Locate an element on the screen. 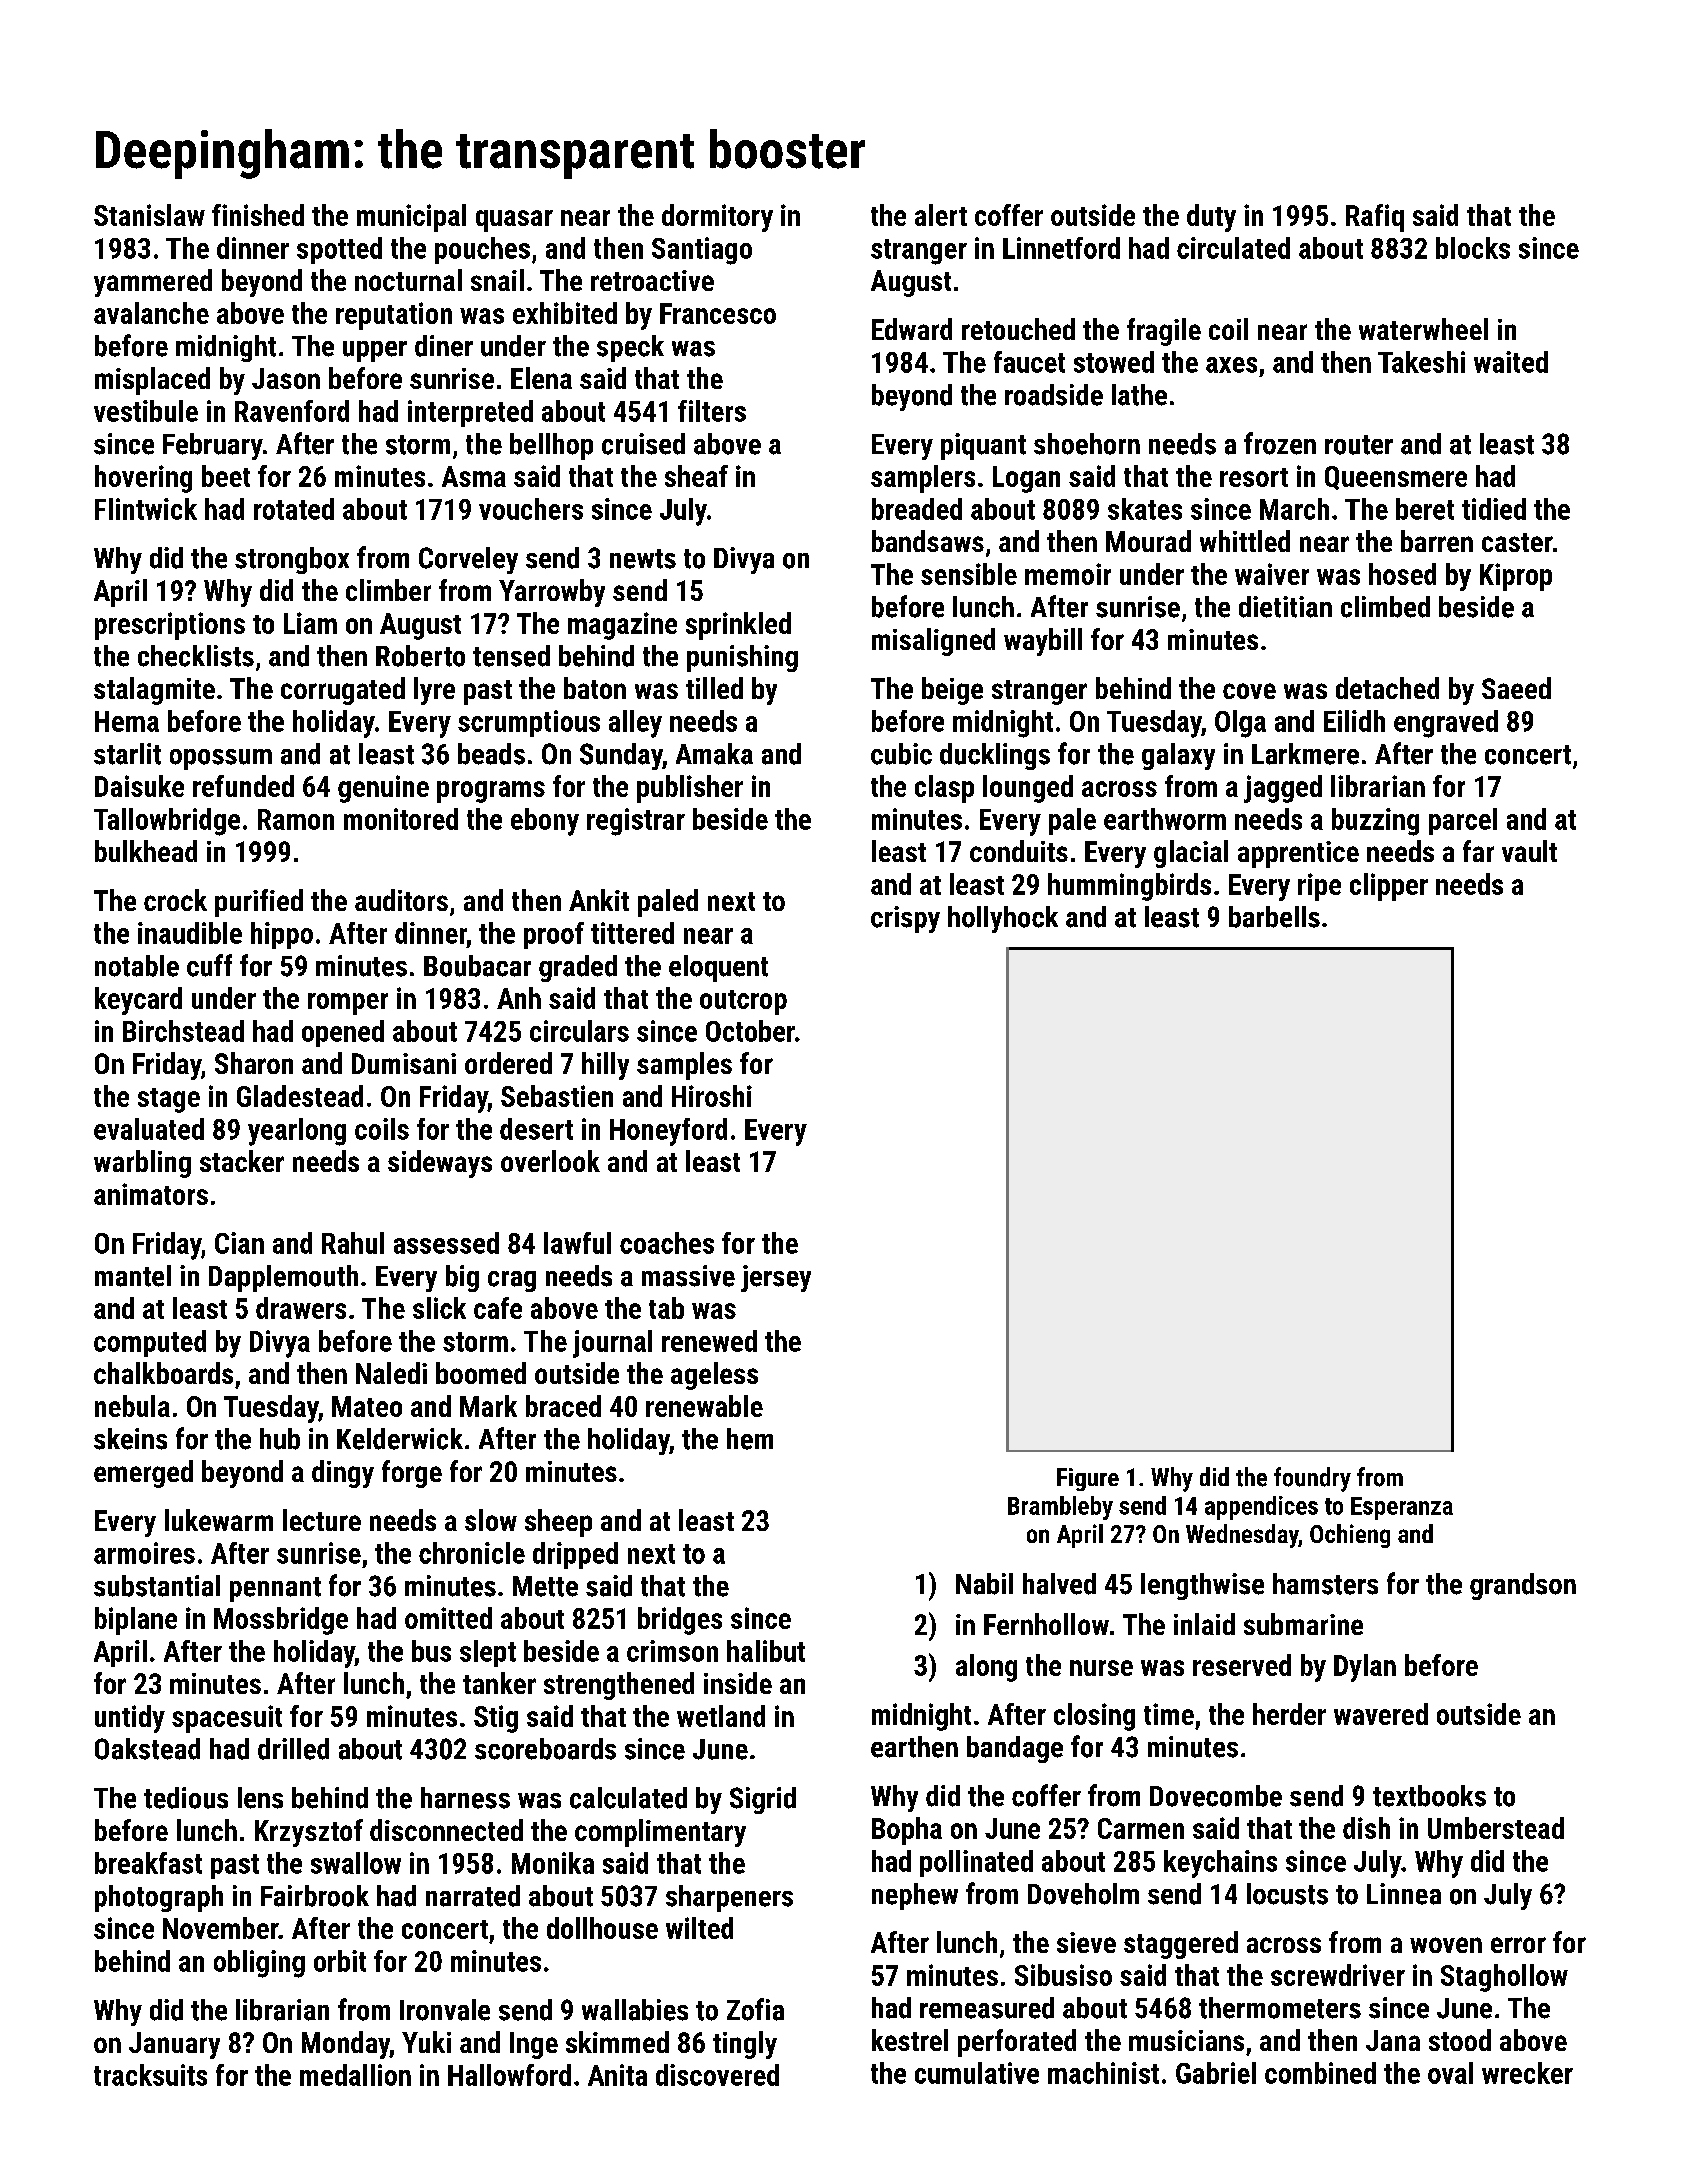  Flintwick is located at coordinates (146, 509).
